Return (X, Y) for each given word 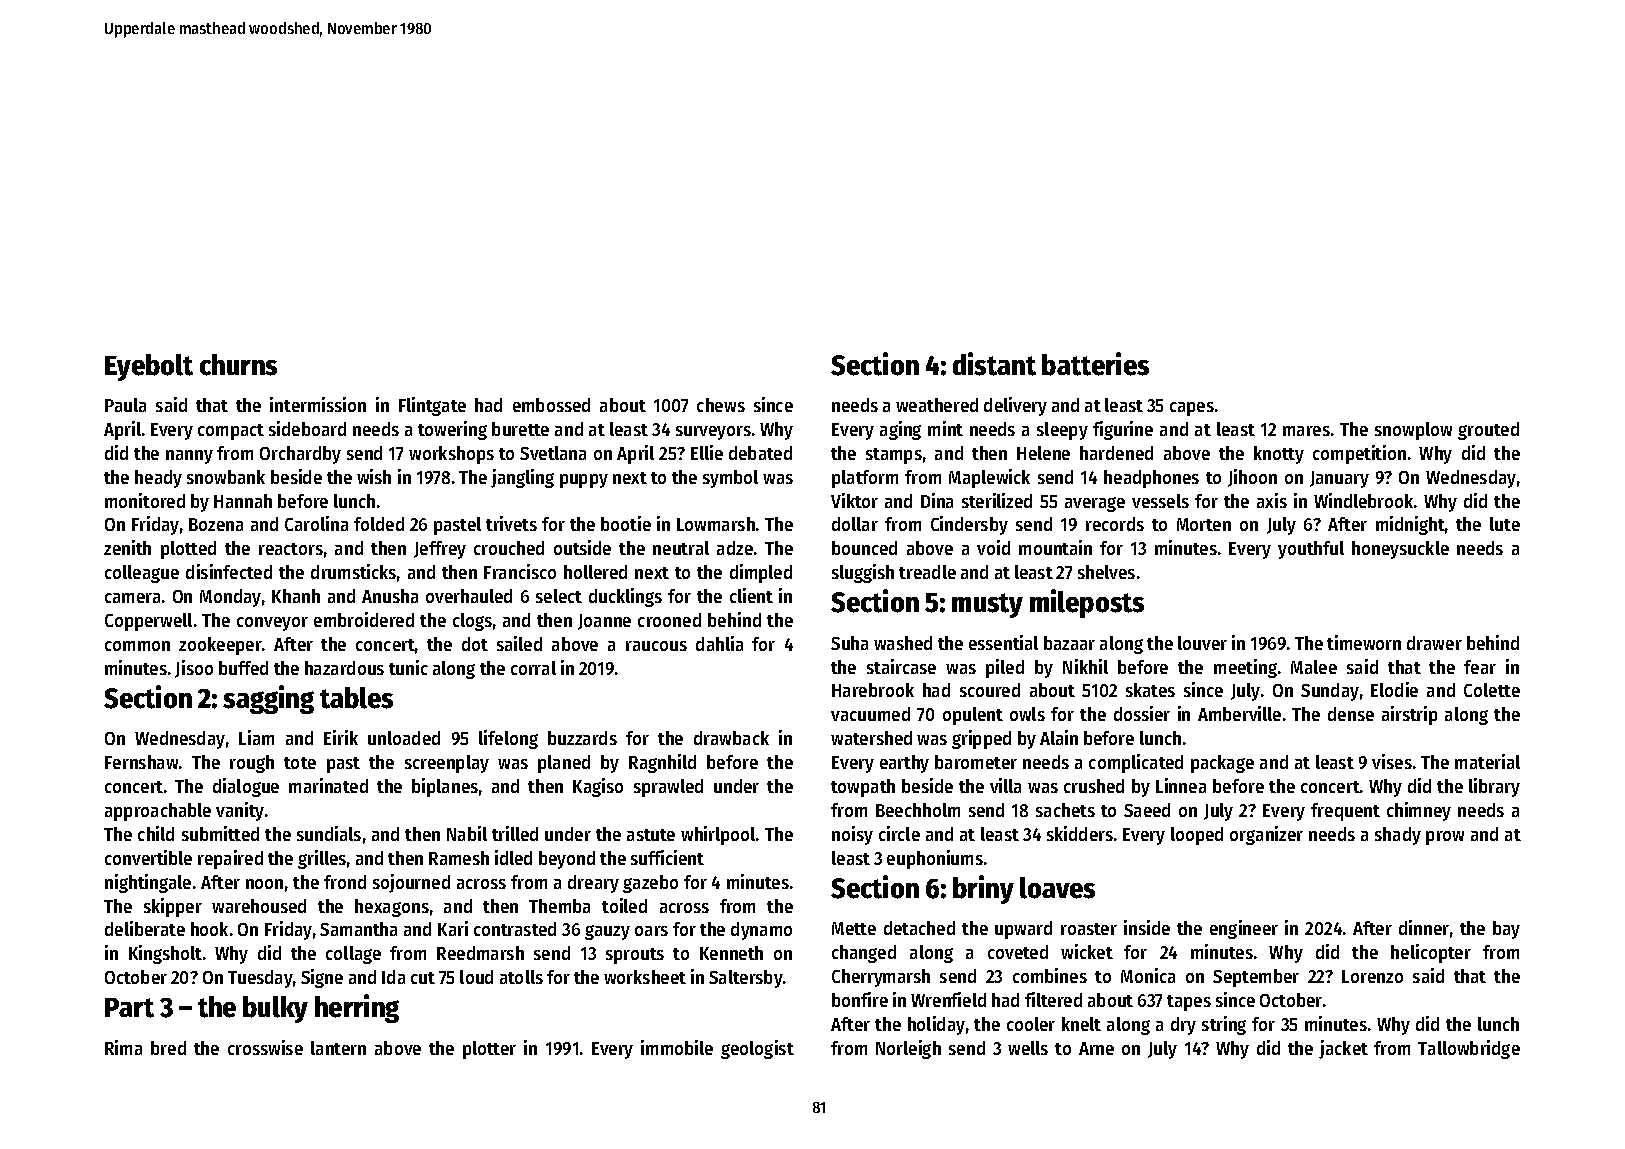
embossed (551, 405)
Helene (1043, 453)
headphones (1151, 479)
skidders (1080, 833)
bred (168, 1048)
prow (1445, 838)
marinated (328, 785)
